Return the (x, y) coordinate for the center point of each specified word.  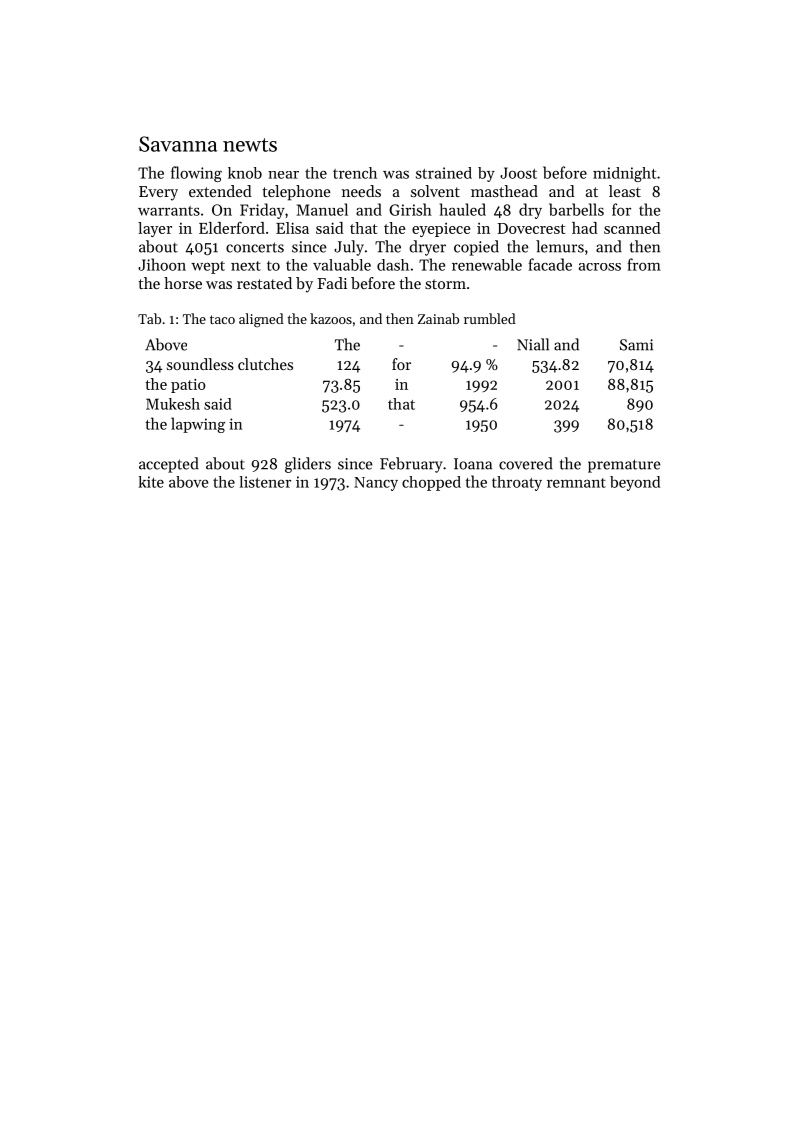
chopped (431, 483)
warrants (169, 211)
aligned (261, 320)
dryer (427, 248)
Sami (636, 345)
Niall (533, 344)
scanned (632, 228)
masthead (504, 191)
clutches (265, 364)
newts (250, 145)
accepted (169, 465)
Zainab (438, 318)
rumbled (490, 318)
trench (355, 173)
